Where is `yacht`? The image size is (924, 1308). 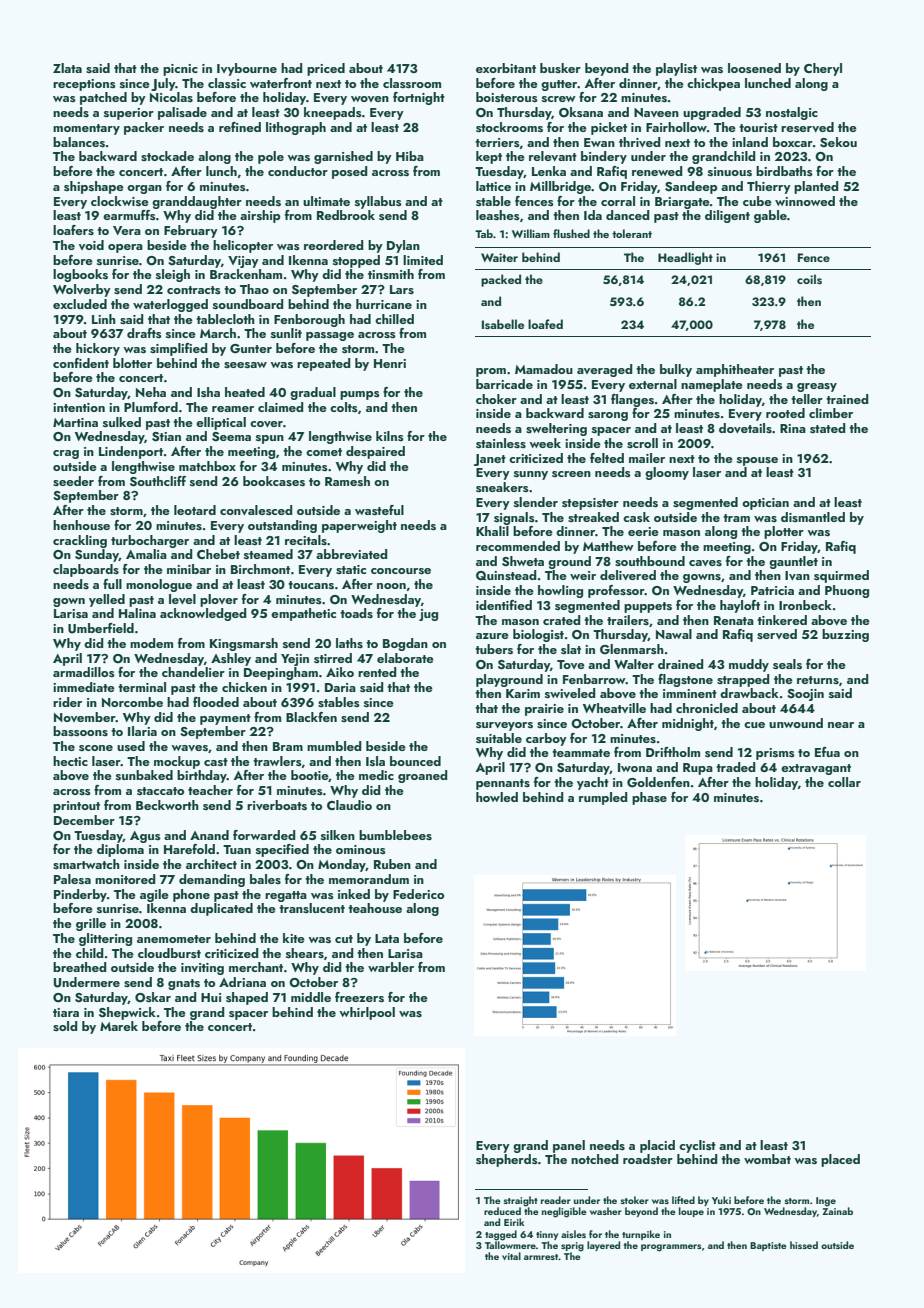
yacht is located at coordinates (593, 783).
